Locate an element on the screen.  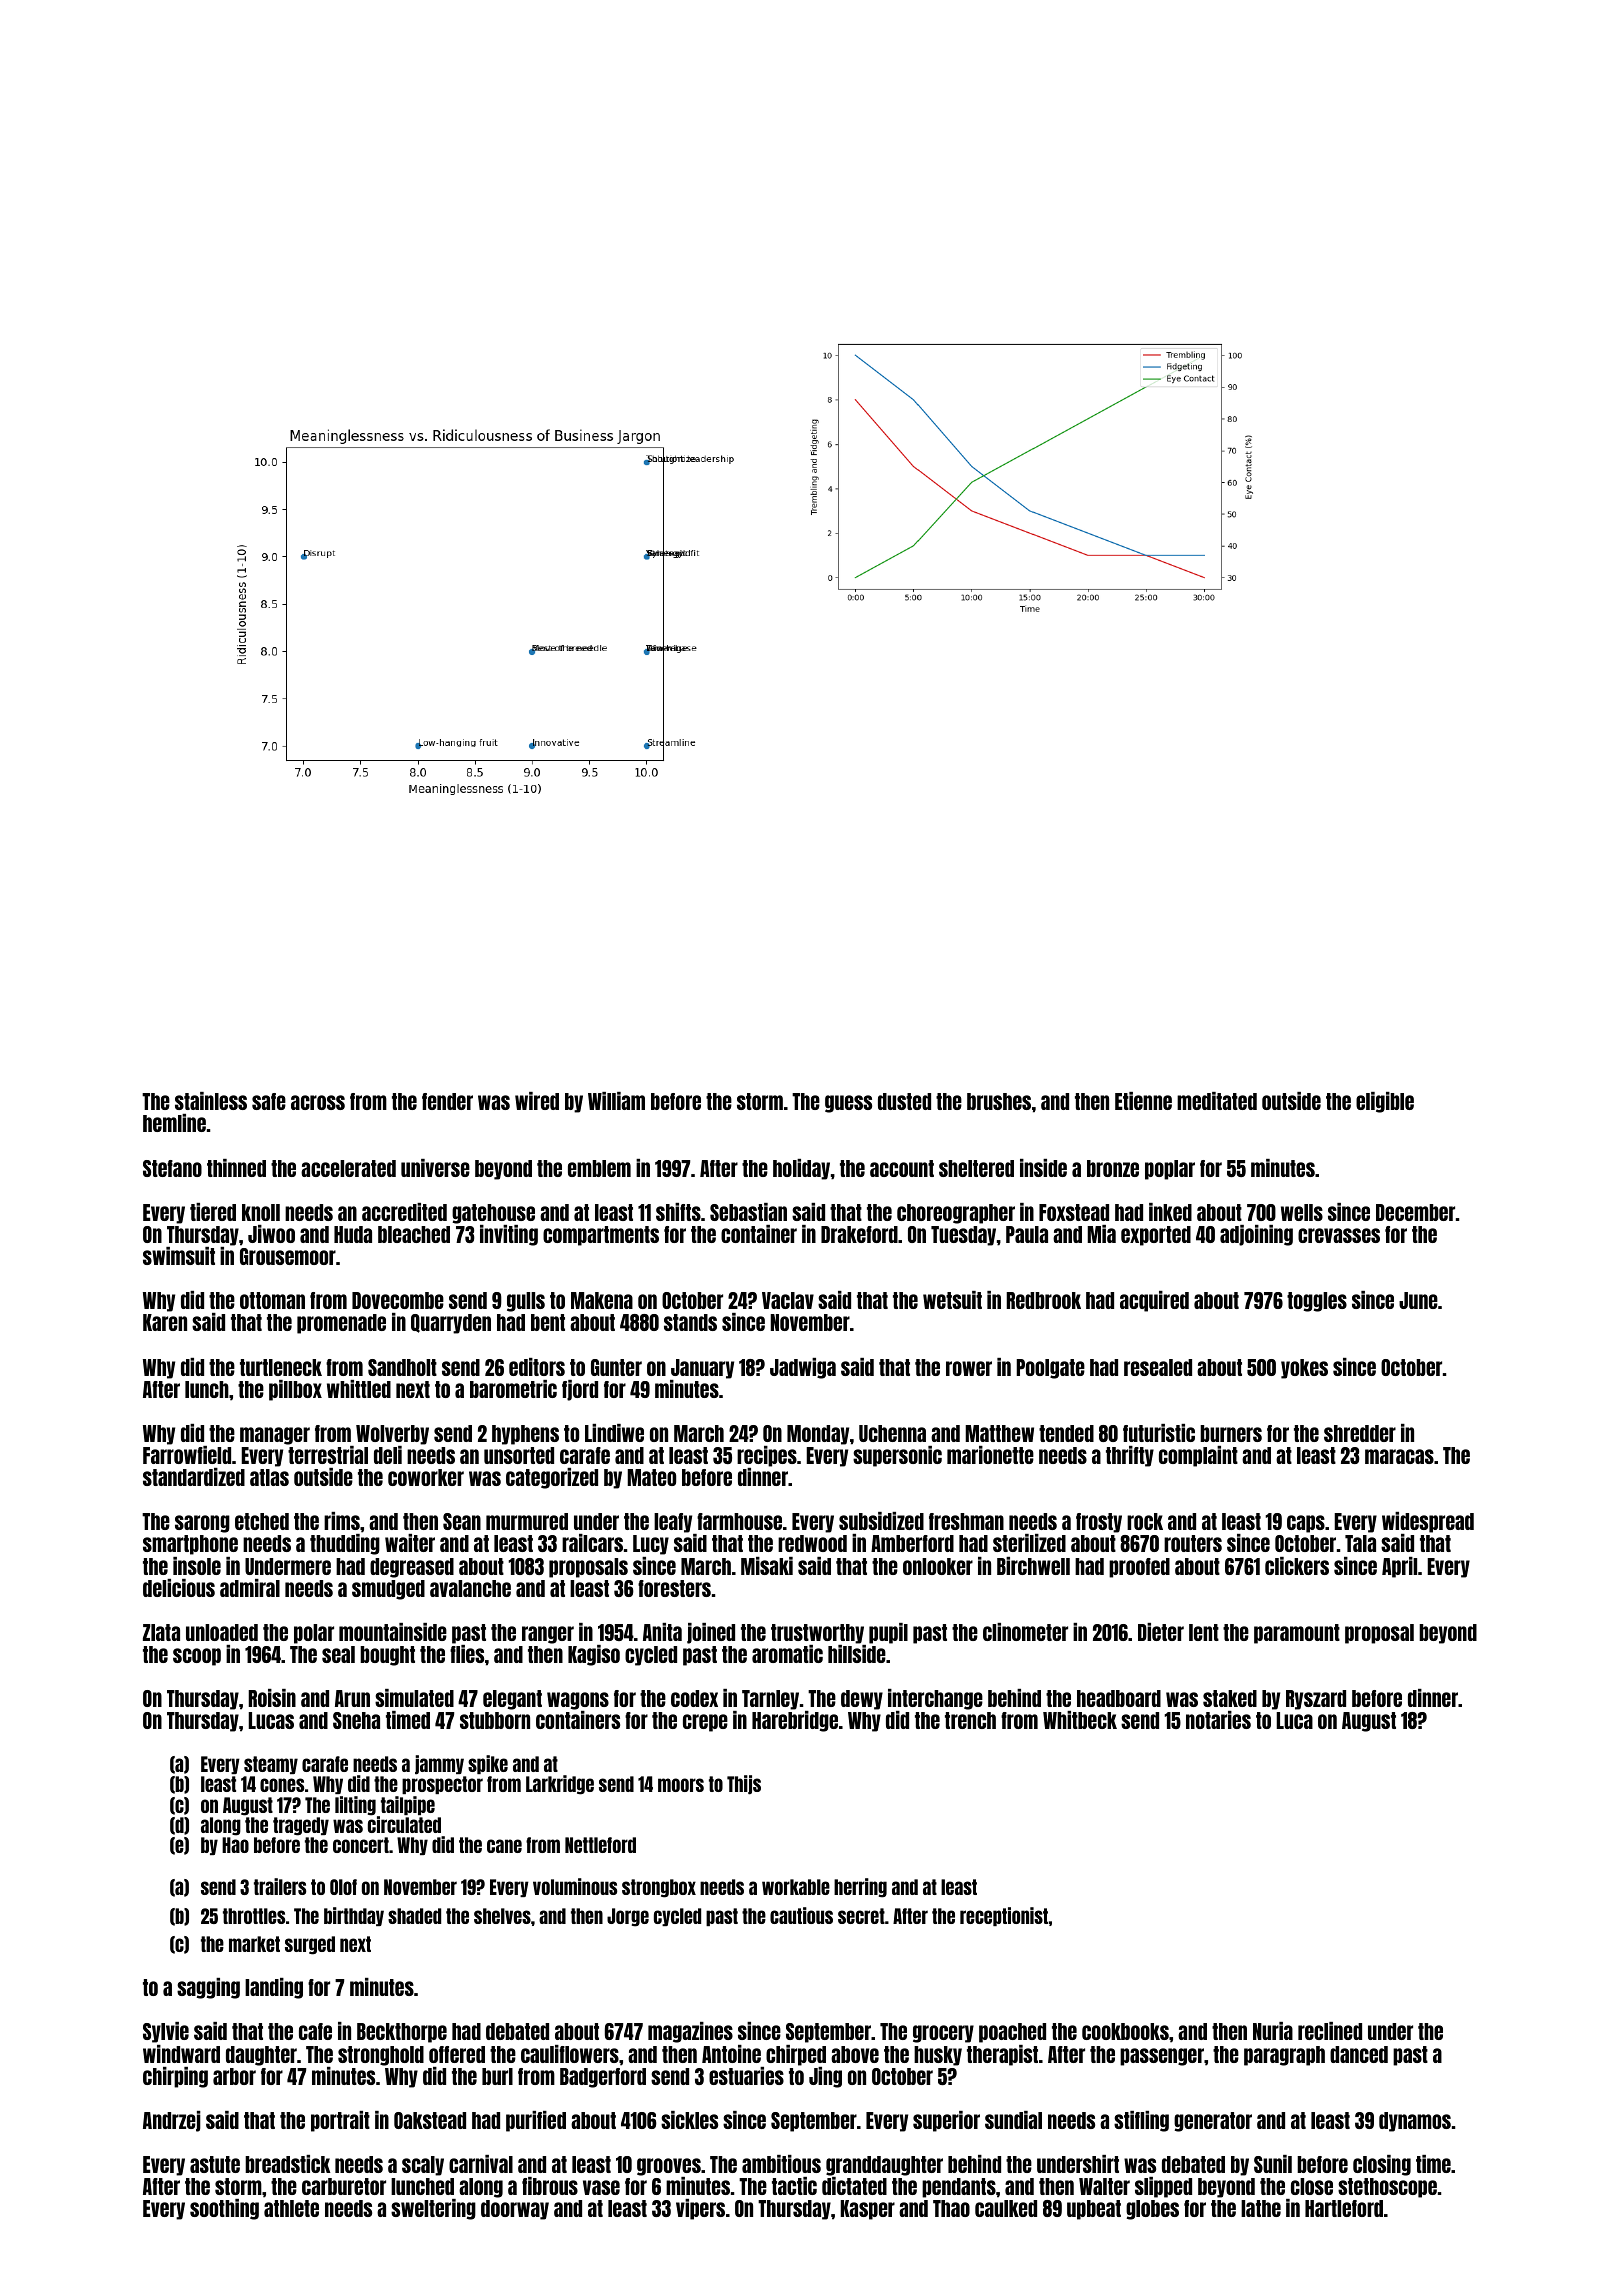
William is located at coordinates (616, 1101).
